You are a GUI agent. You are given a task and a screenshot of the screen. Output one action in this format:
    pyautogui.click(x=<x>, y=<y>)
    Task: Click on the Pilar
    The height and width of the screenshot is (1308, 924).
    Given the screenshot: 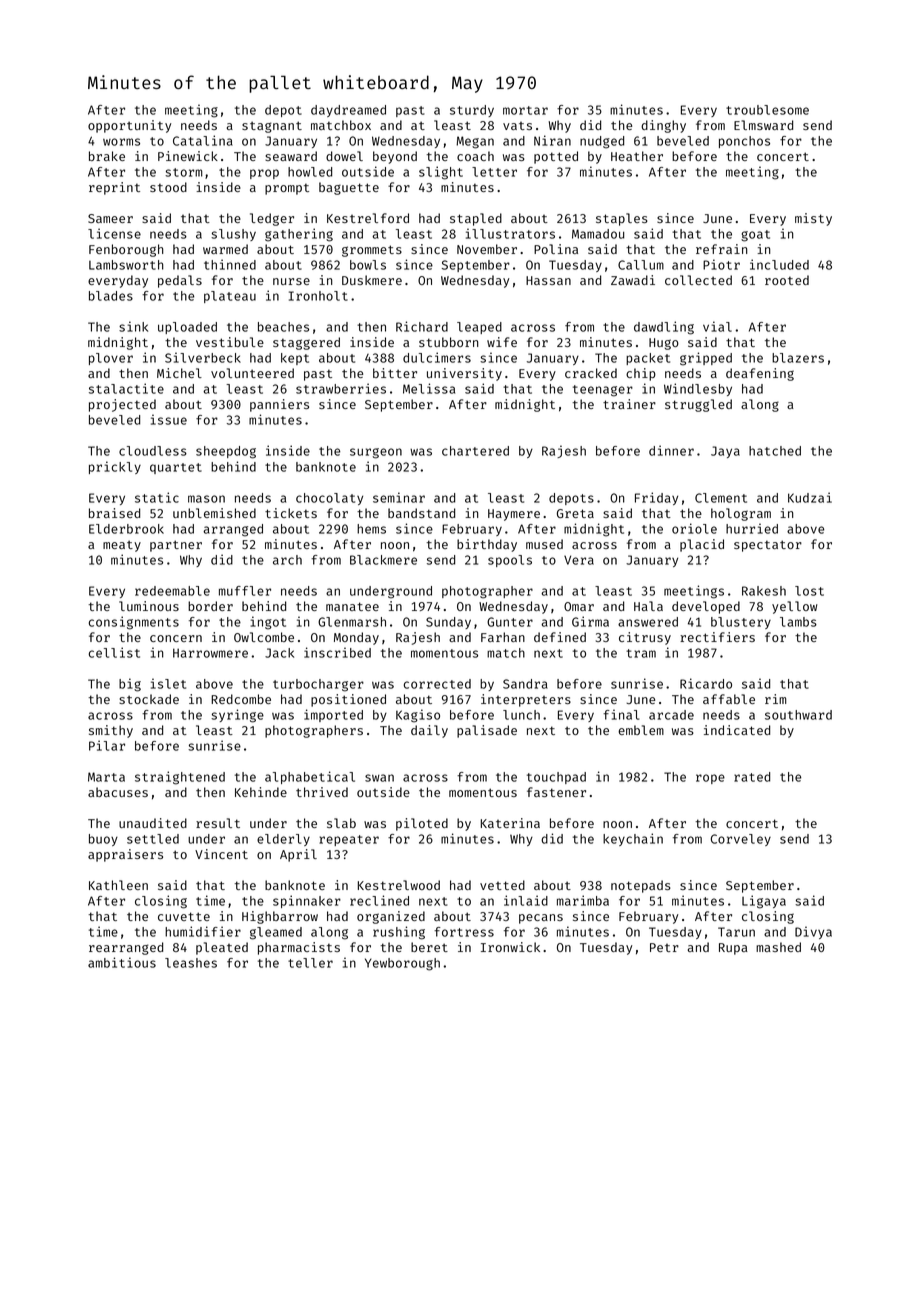 What is the action you would take?
    pyautogui.click(x=107, y=745)
